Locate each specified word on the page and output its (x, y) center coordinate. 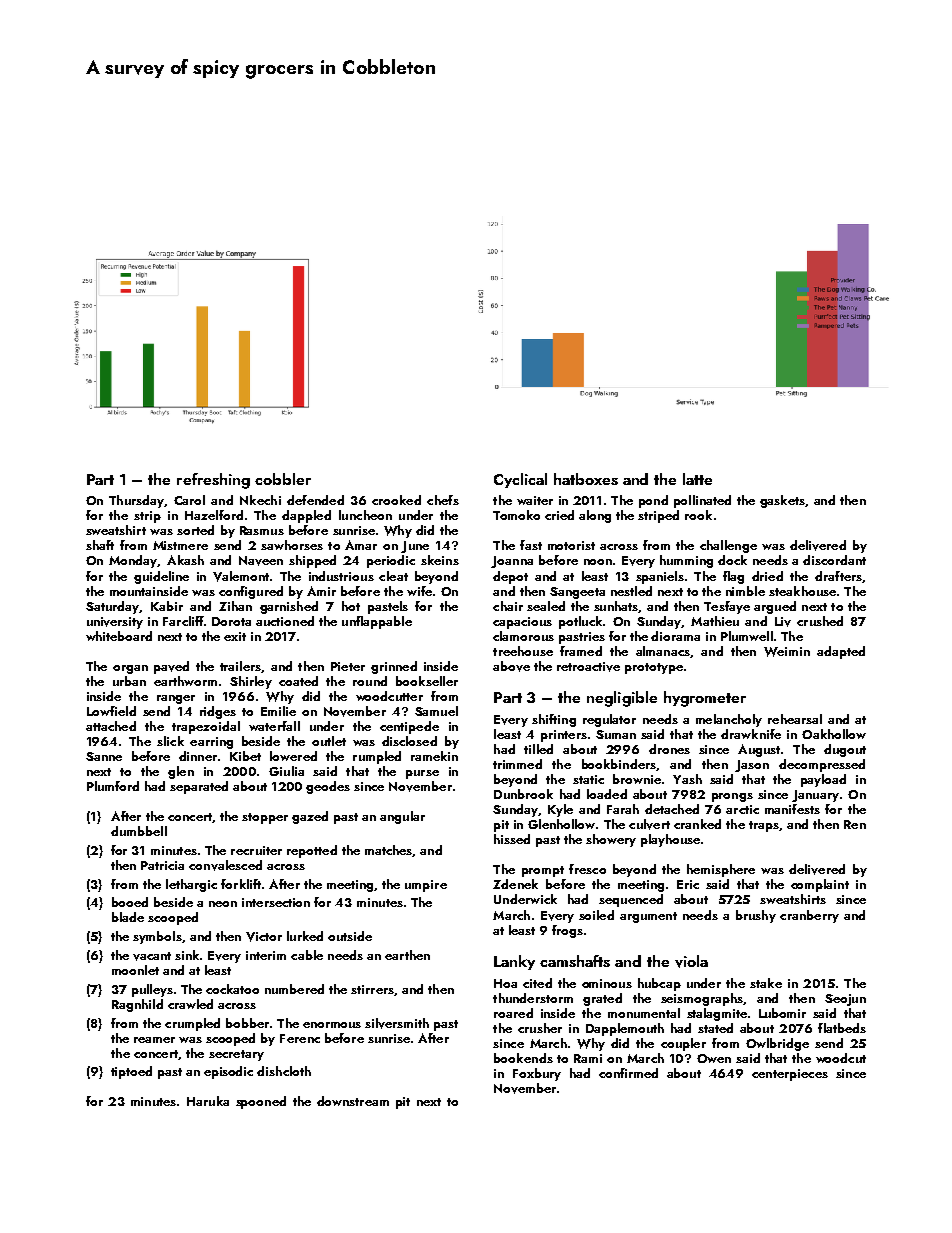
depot (510, 577)
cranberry (809, 916)
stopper (265, 818)
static (588, 779)
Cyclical (520, 480)
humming (686, 561)
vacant (152, 956)
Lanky (514, 962)
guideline (161, 577)
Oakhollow (834, 734)
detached (672, 809)
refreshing (213, 481)
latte (697, 479)
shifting (554, 720)
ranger (176, 699)
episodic (228, 1072)
